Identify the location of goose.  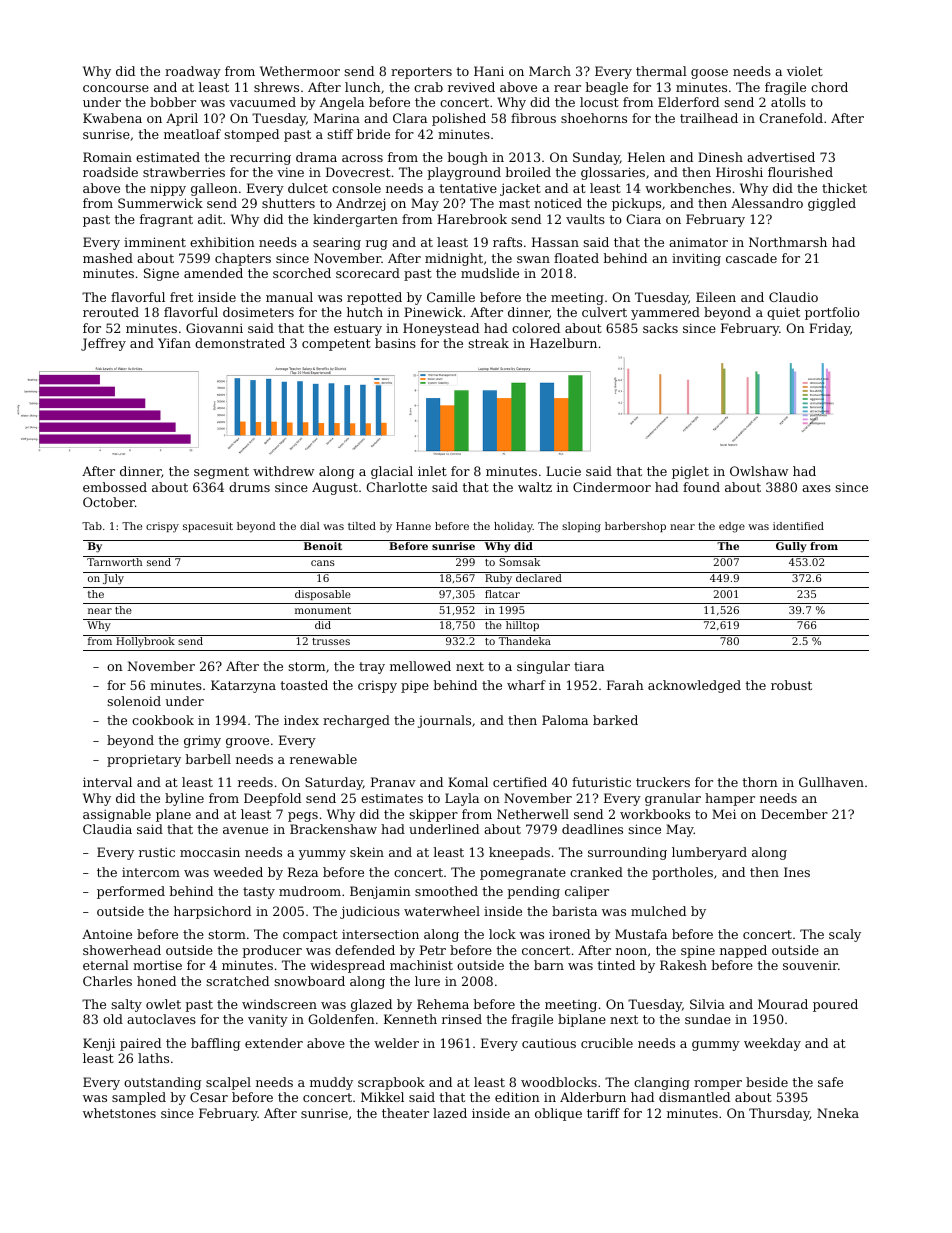
(709, 74).
